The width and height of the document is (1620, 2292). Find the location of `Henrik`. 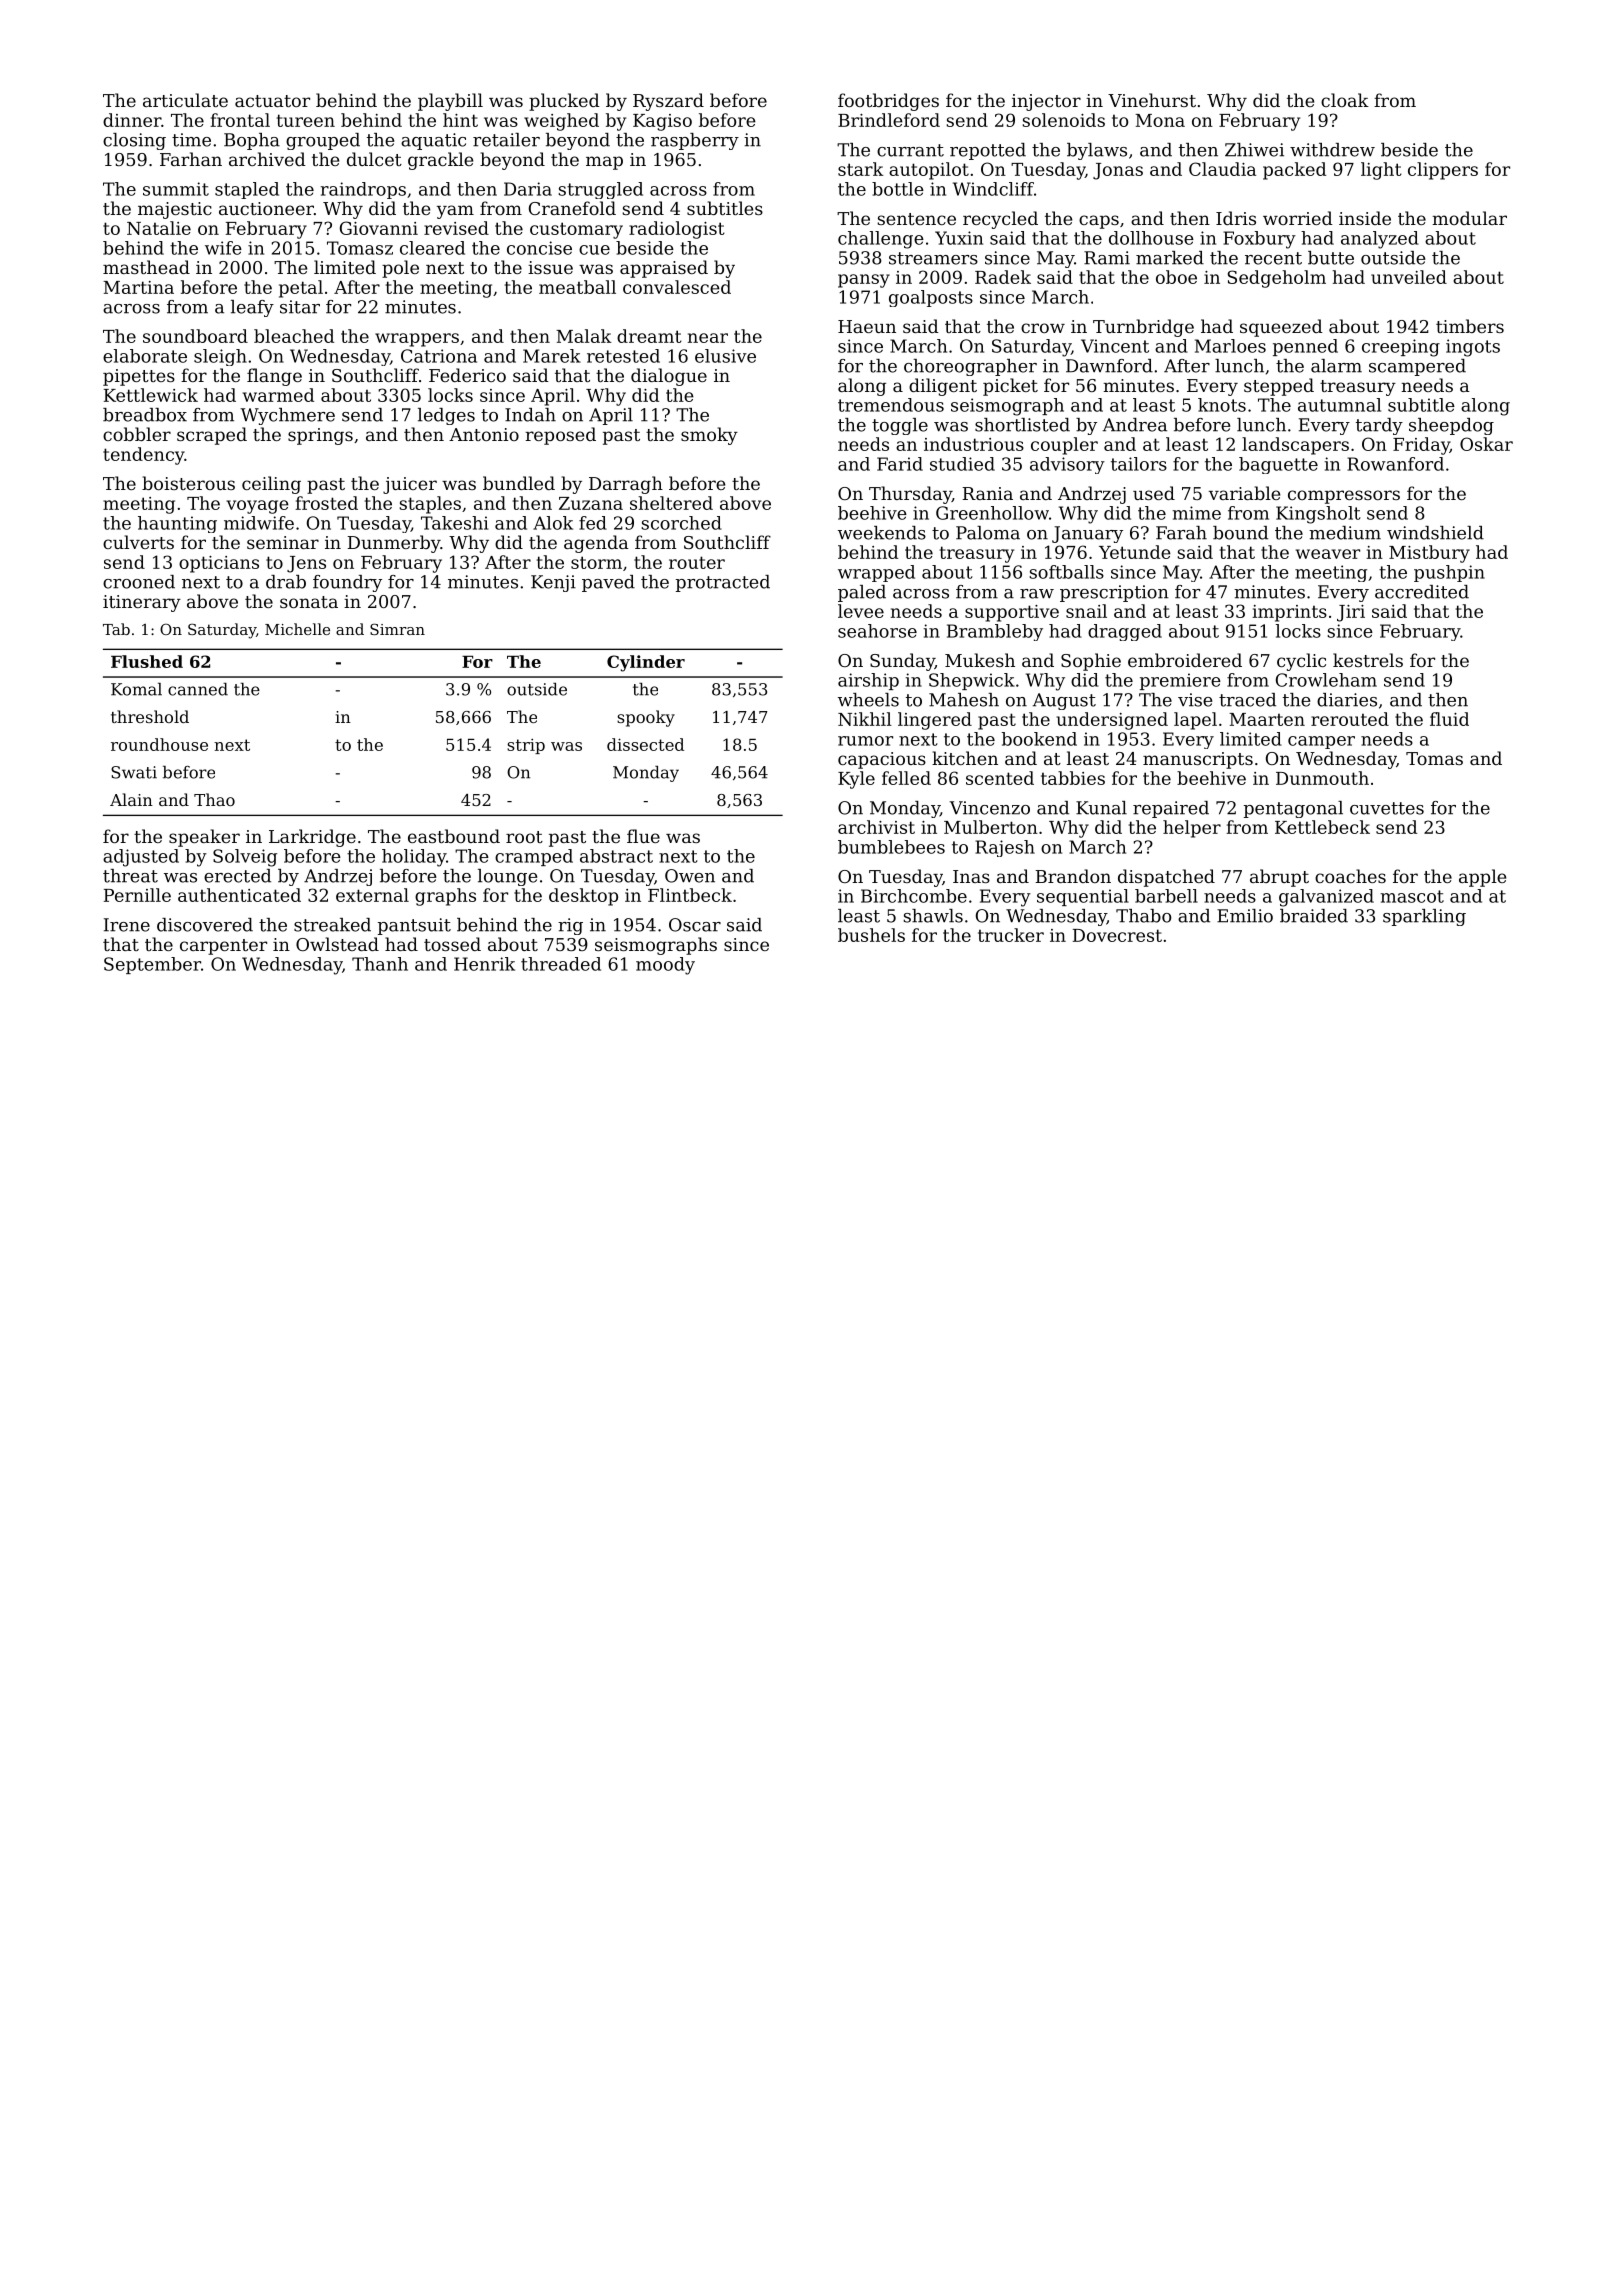

Henrik is located at coordinates (484, 964).
